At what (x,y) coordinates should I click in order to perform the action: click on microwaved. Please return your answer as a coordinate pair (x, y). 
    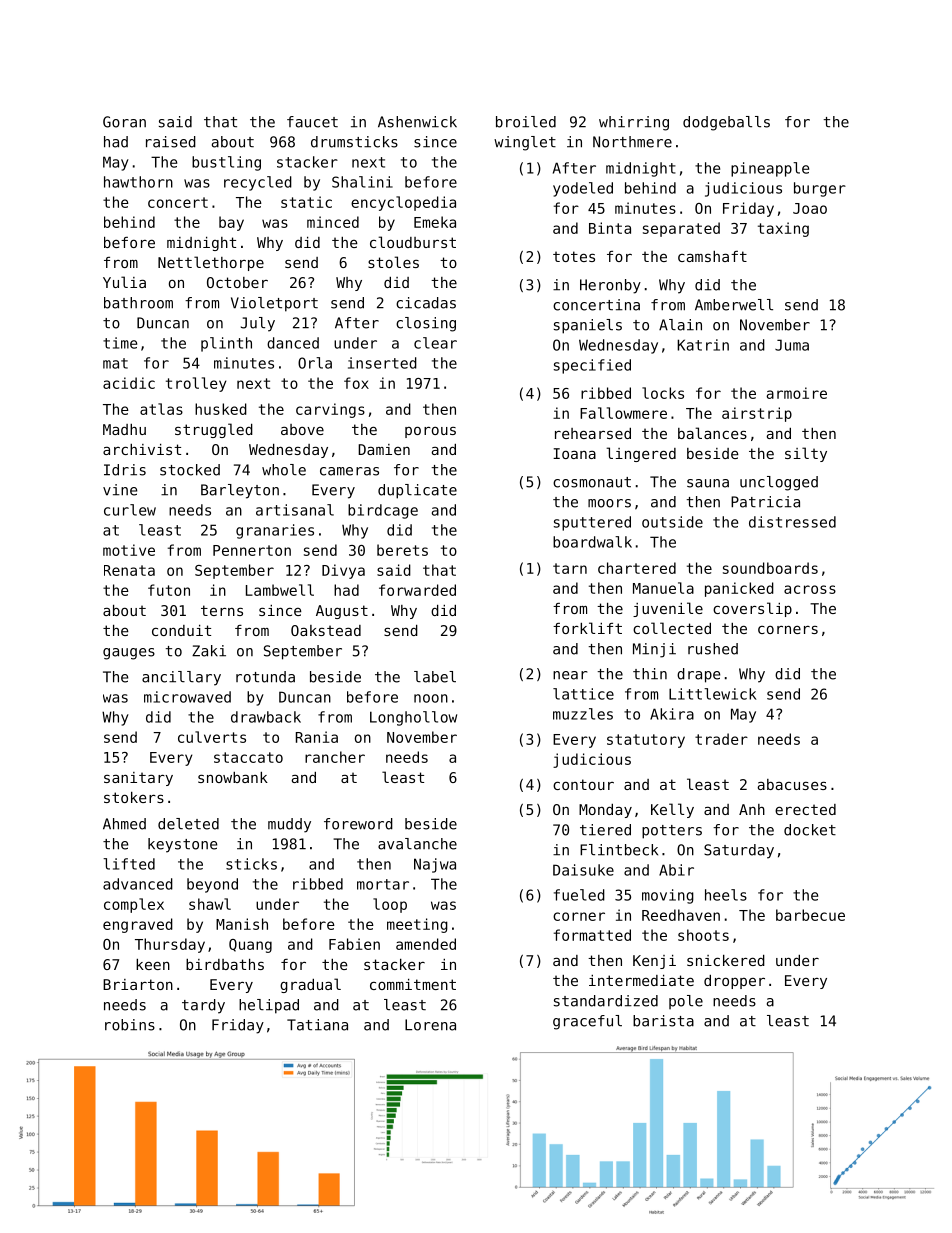
    Looking at the image, I should click on (187, 697).
